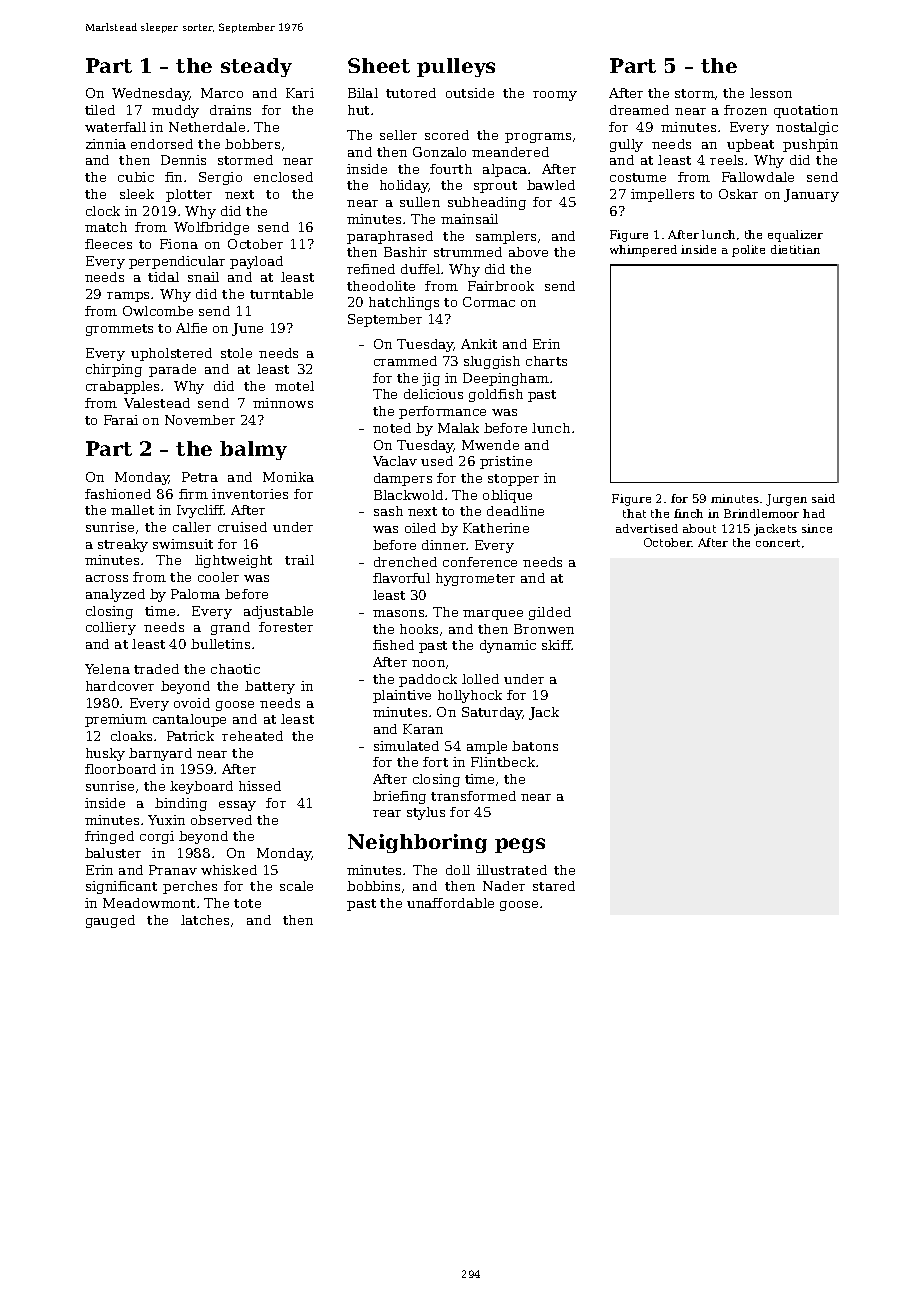 The image size is (924, 1308). What do you see at coordinates (550, 613) in the screenshot?
I see `gilded` at bounding box center [550, 613].
